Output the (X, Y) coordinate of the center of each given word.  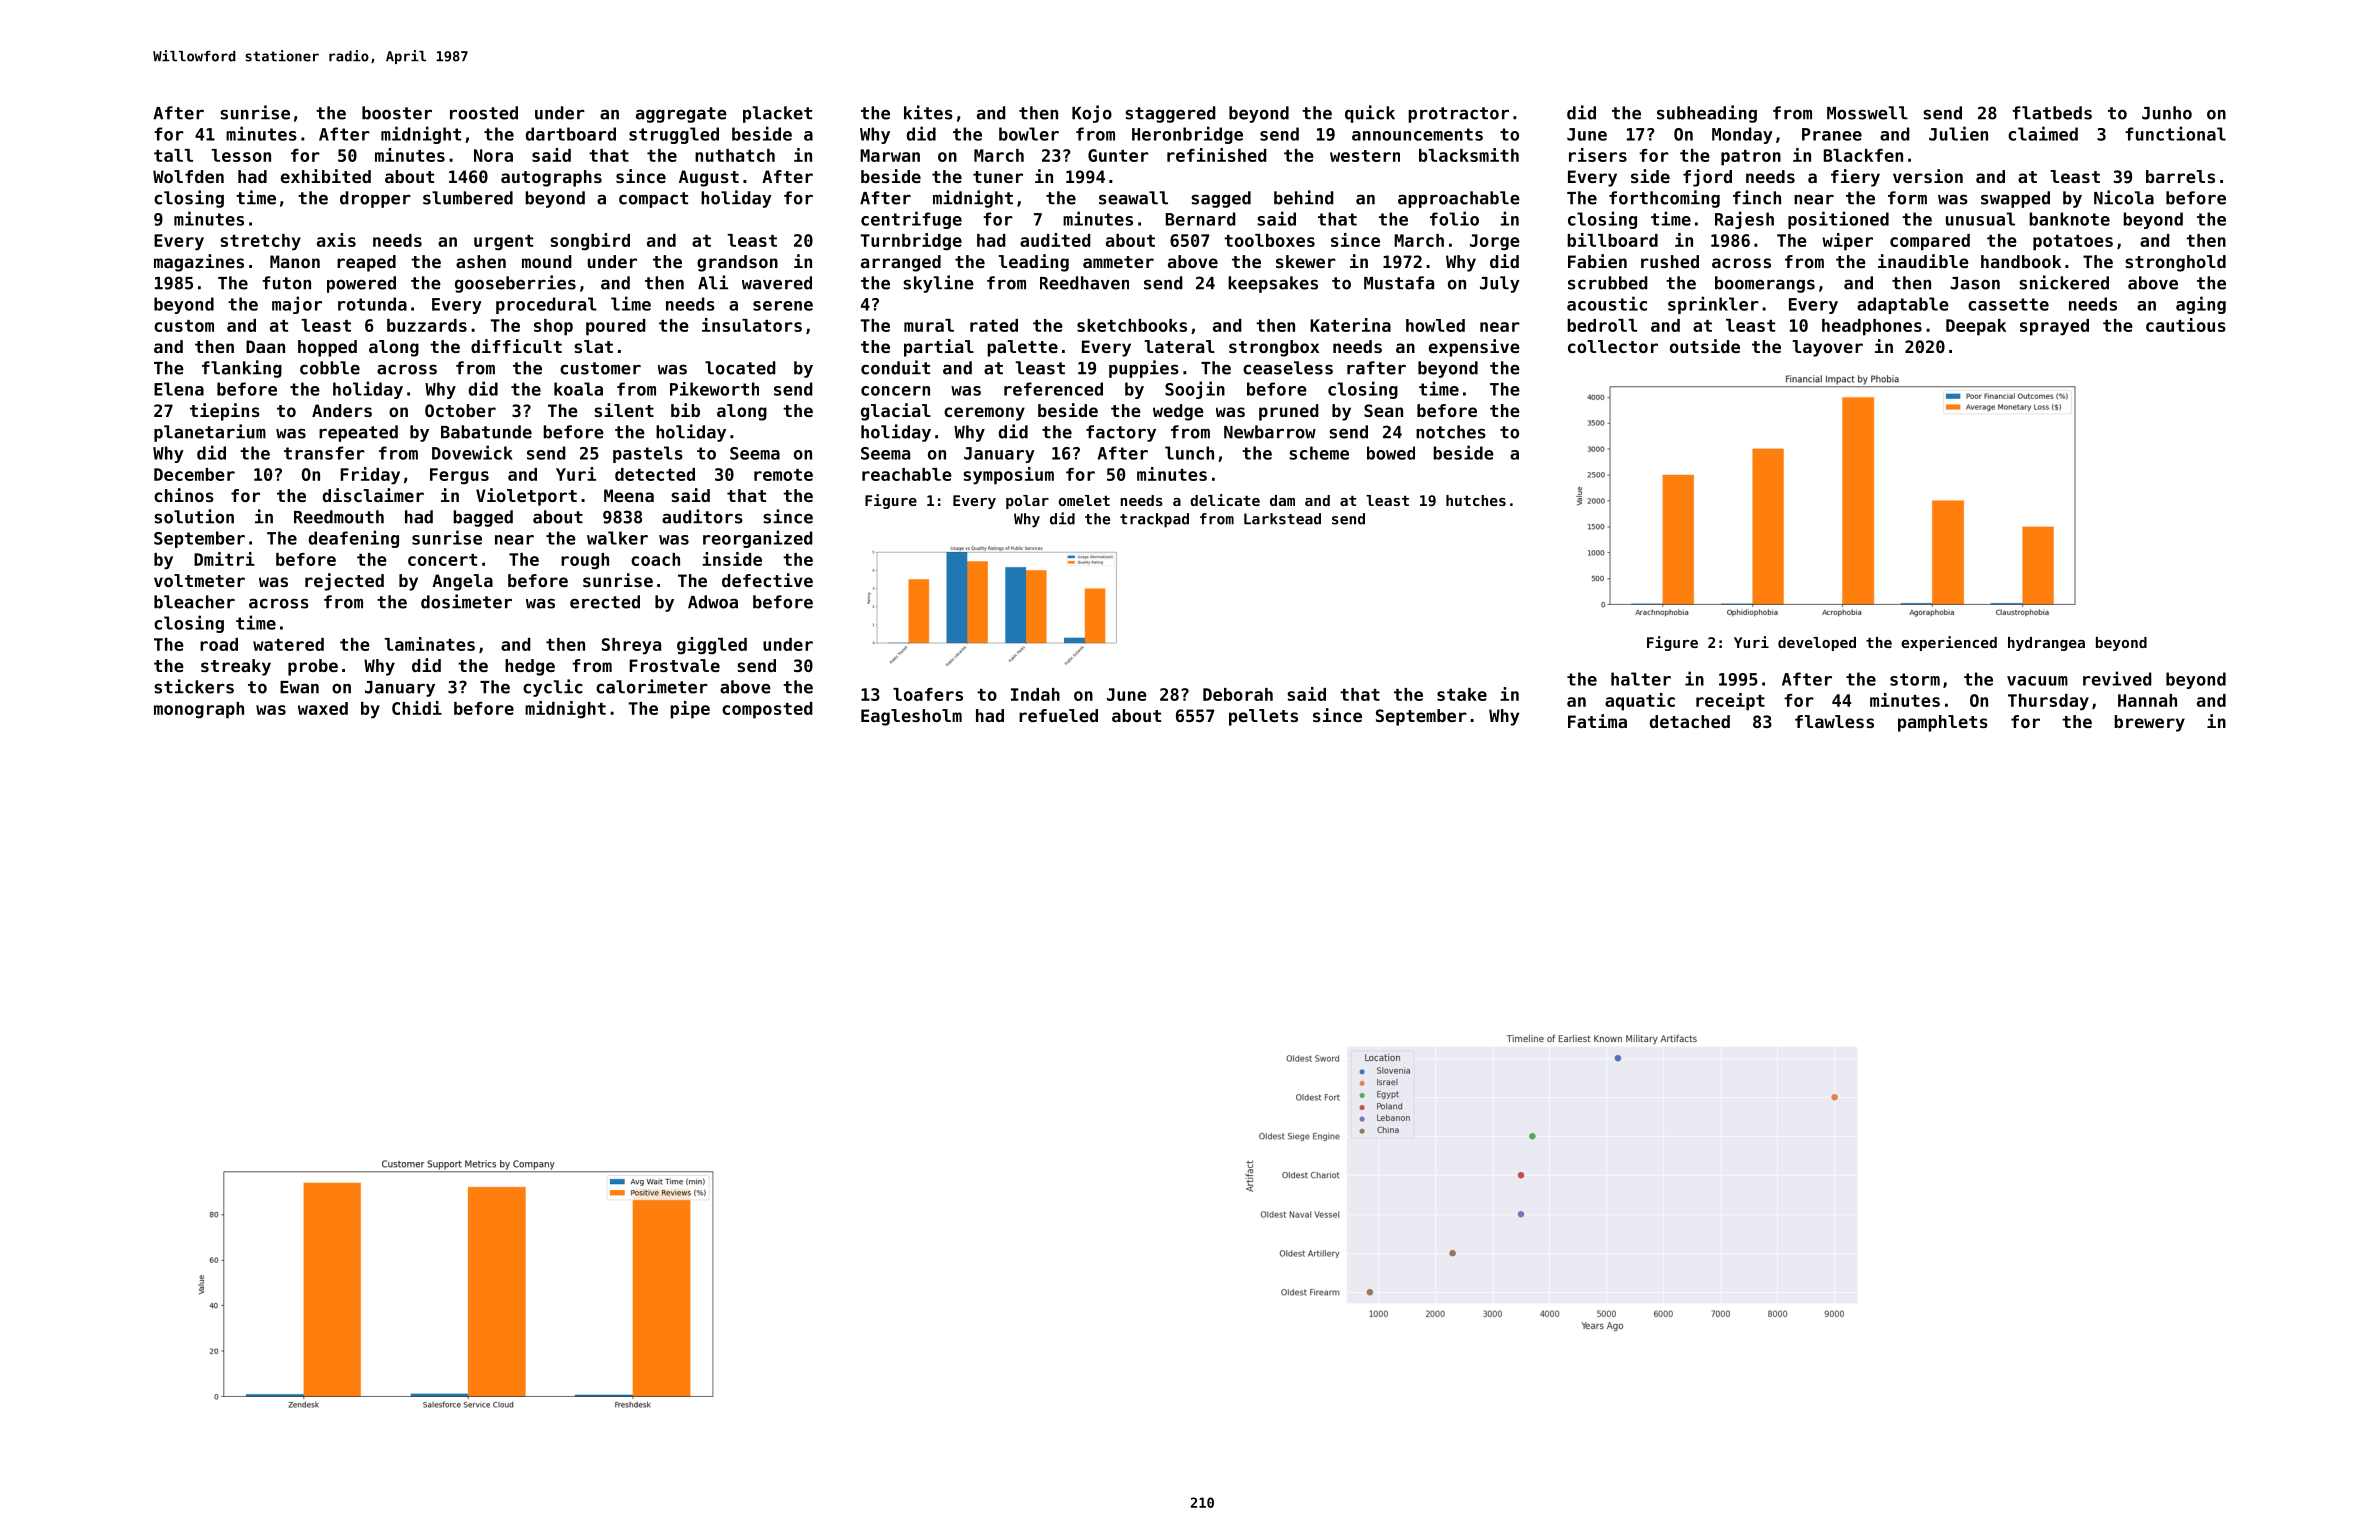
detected (655, 474)
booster (397, 113)
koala (578, 389)
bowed (1391, 453)
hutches (1476, 500)
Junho (2167, 113)
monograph (199, 710)
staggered (1170, 114)
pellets (1263, 717)
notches (1451, 432)
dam (1282, 500)
